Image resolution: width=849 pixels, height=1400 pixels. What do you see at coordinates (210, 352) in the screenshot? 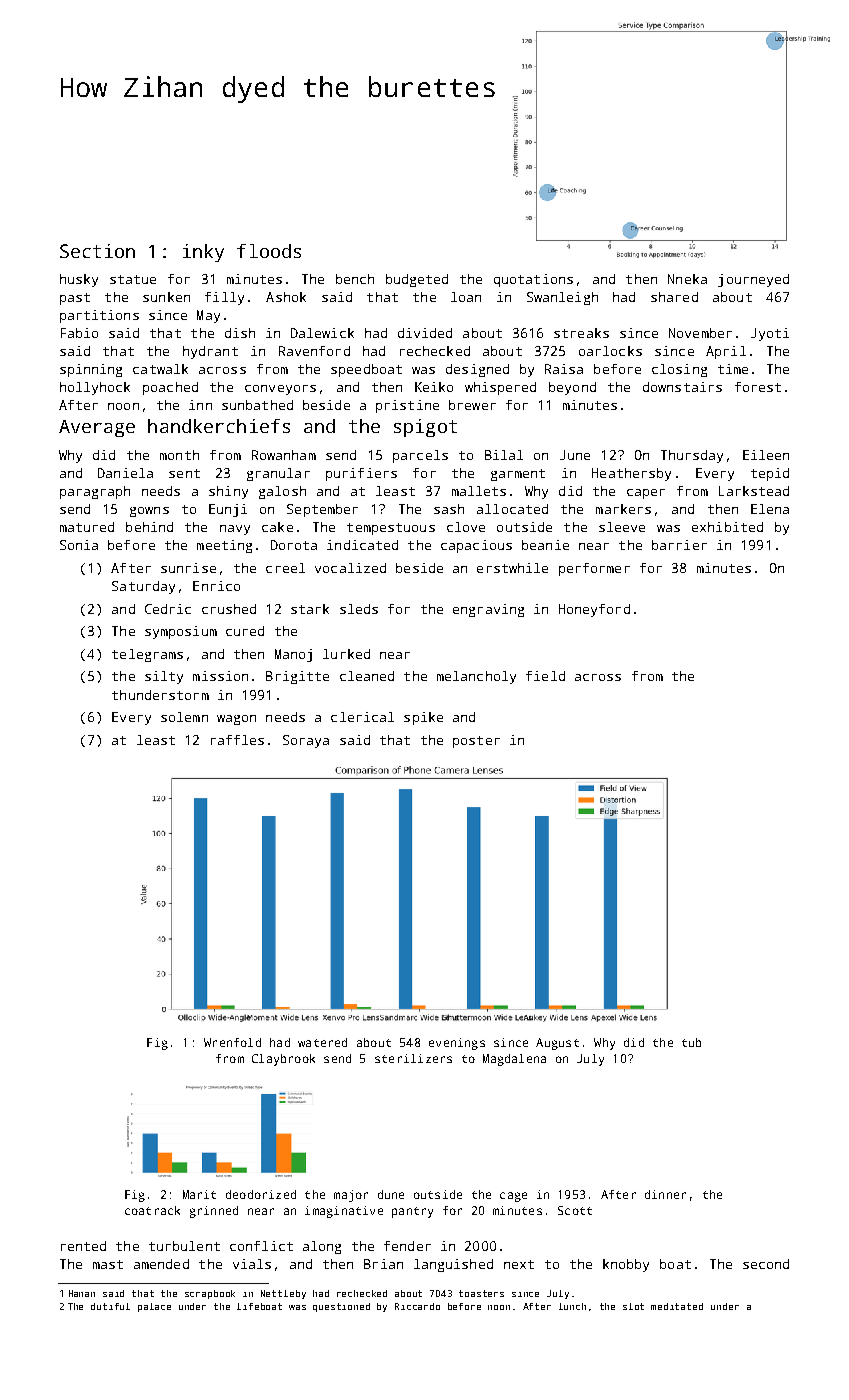
I see `hydrant` at bounding box center [210, 352].
